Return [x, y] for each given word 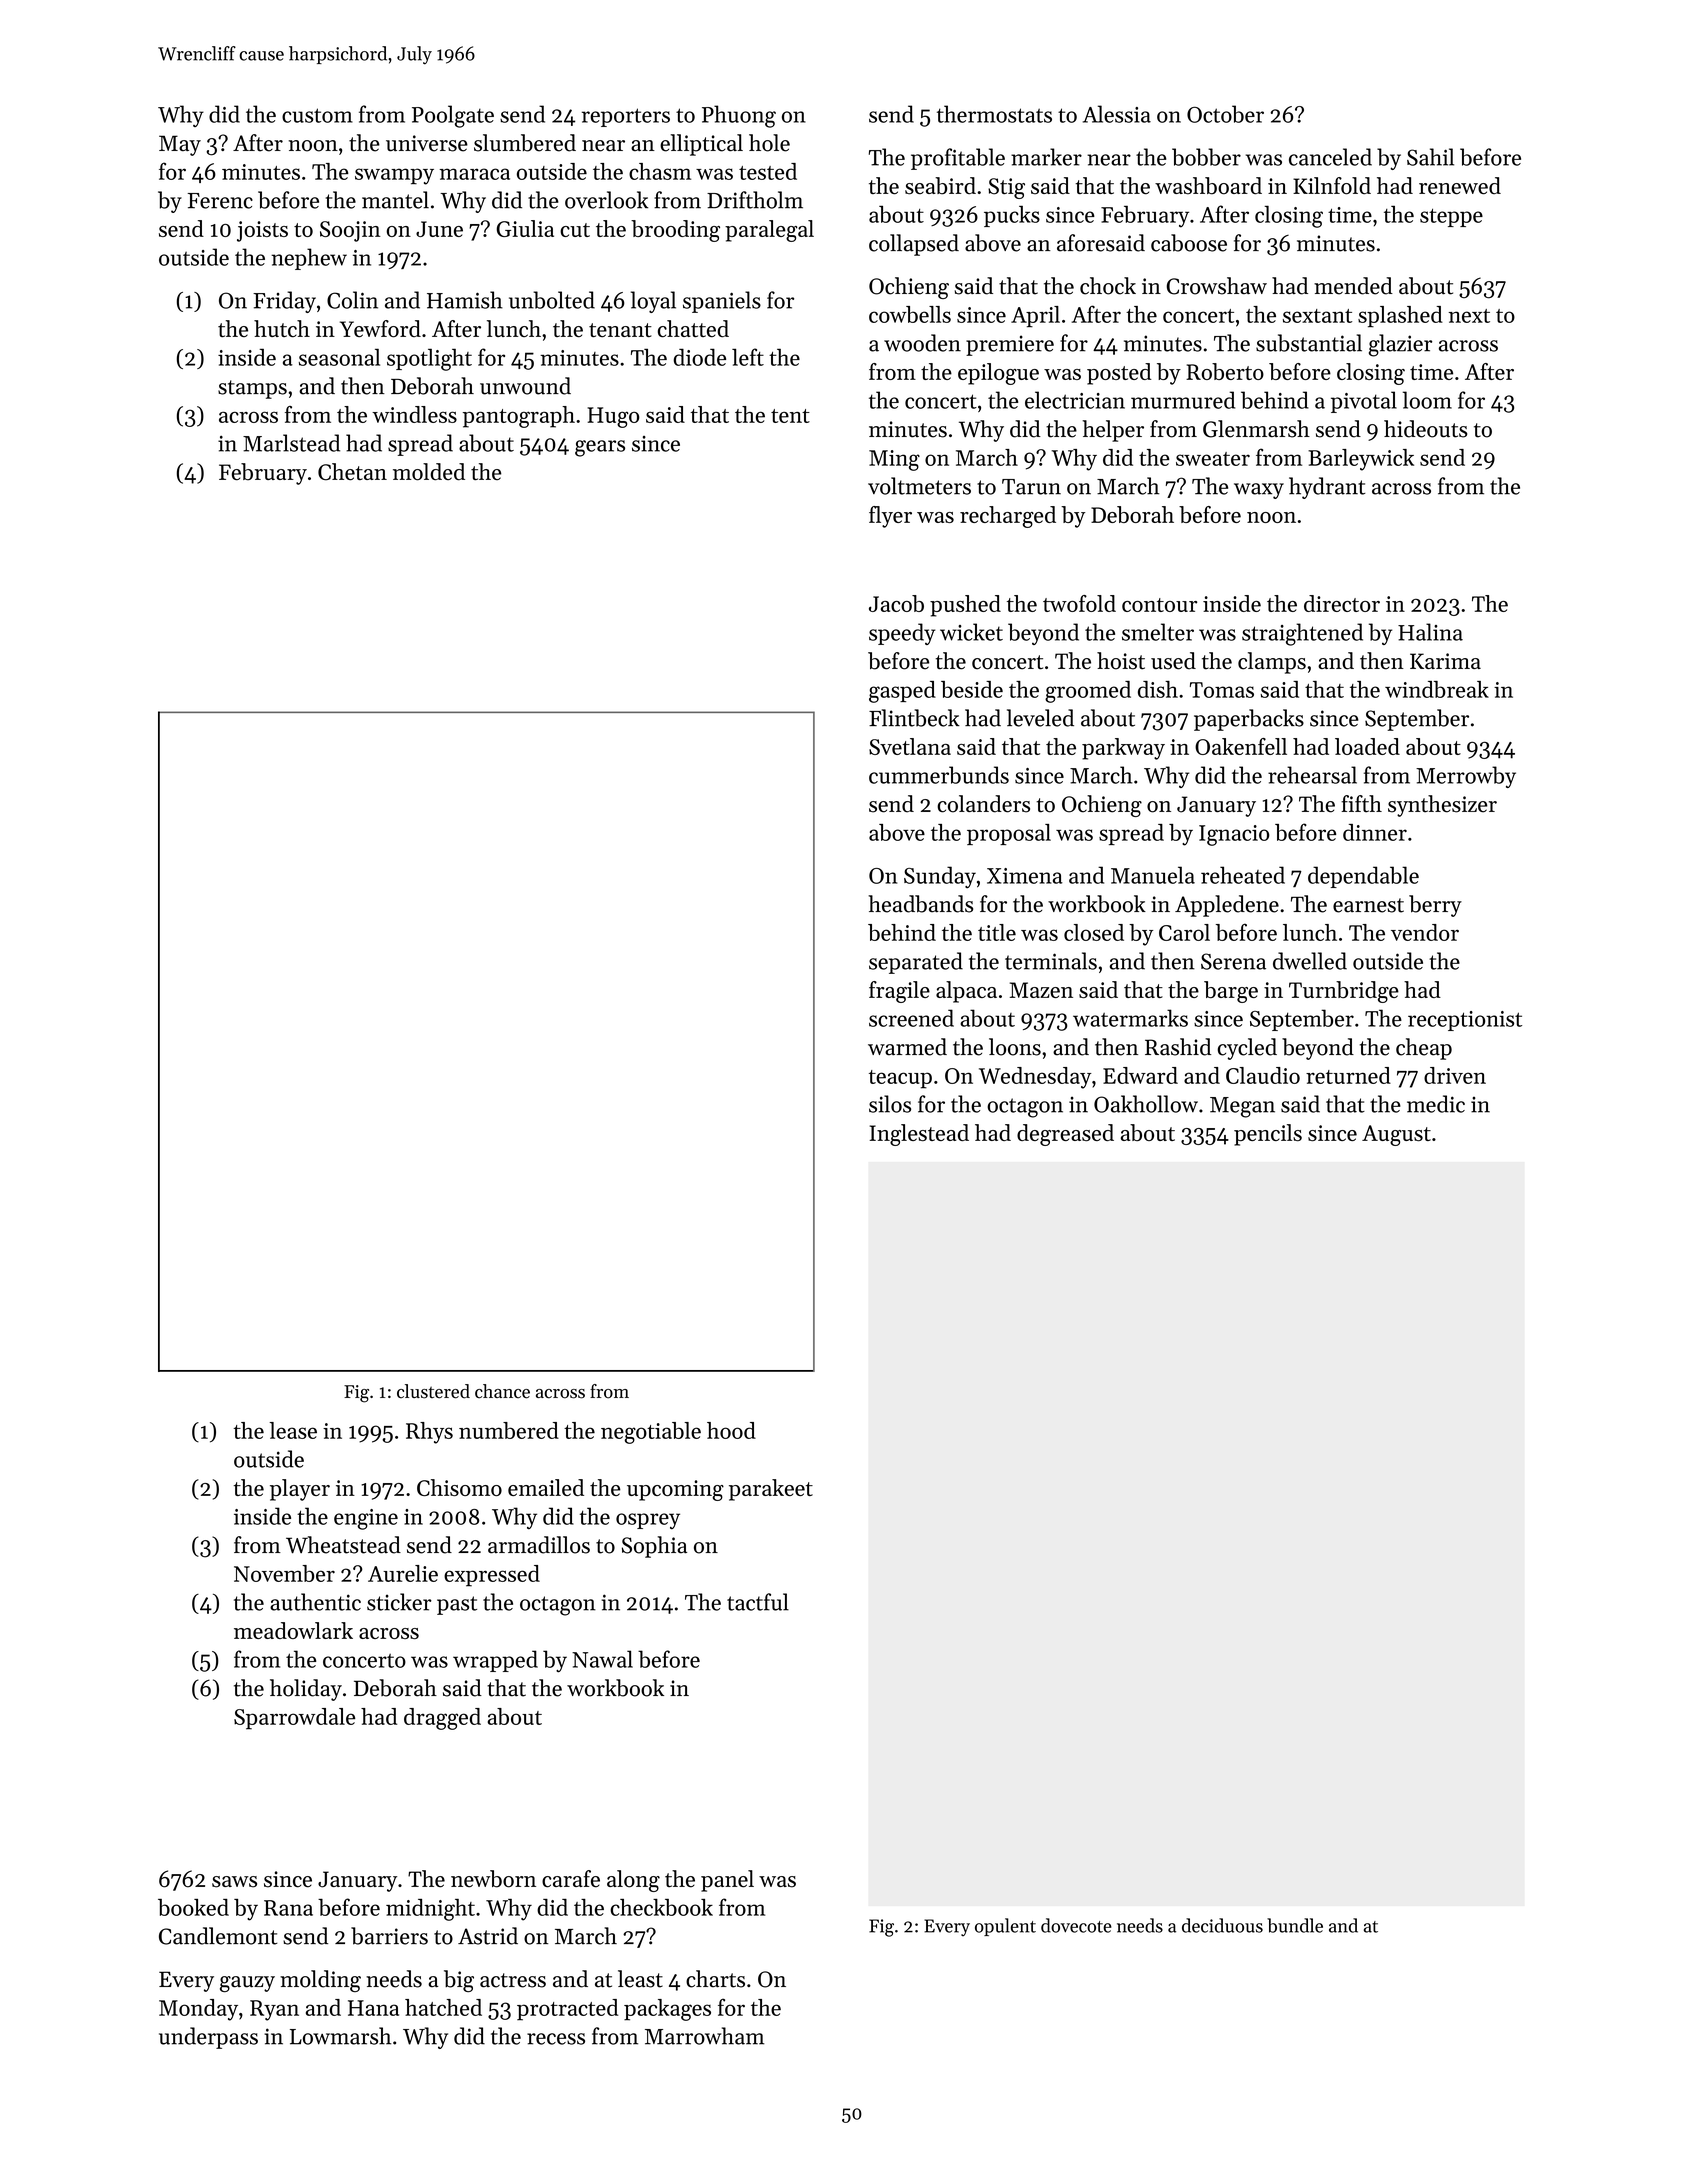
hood [731, 1430]
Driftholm [755, 200]
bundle [1295, 1925]
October [1225, 114]
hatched [443, 2007]
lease [293, 1430]
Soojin [350, 231]
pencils [1268, 1135]
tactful [758, 1602]
